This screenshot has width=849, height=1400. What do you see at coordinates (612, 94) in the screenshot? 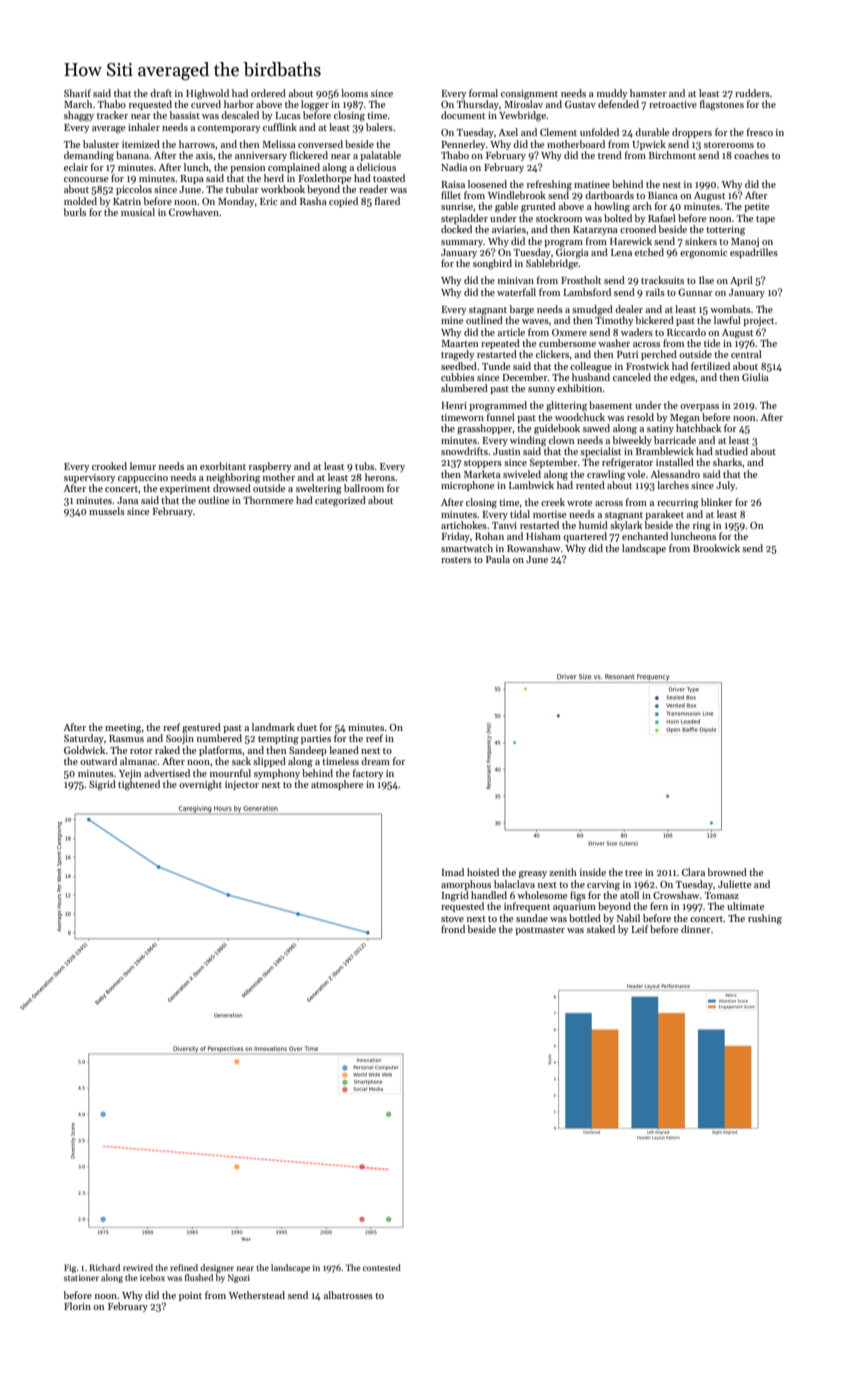
I see `muddy` at bounding box center [612, 94].
